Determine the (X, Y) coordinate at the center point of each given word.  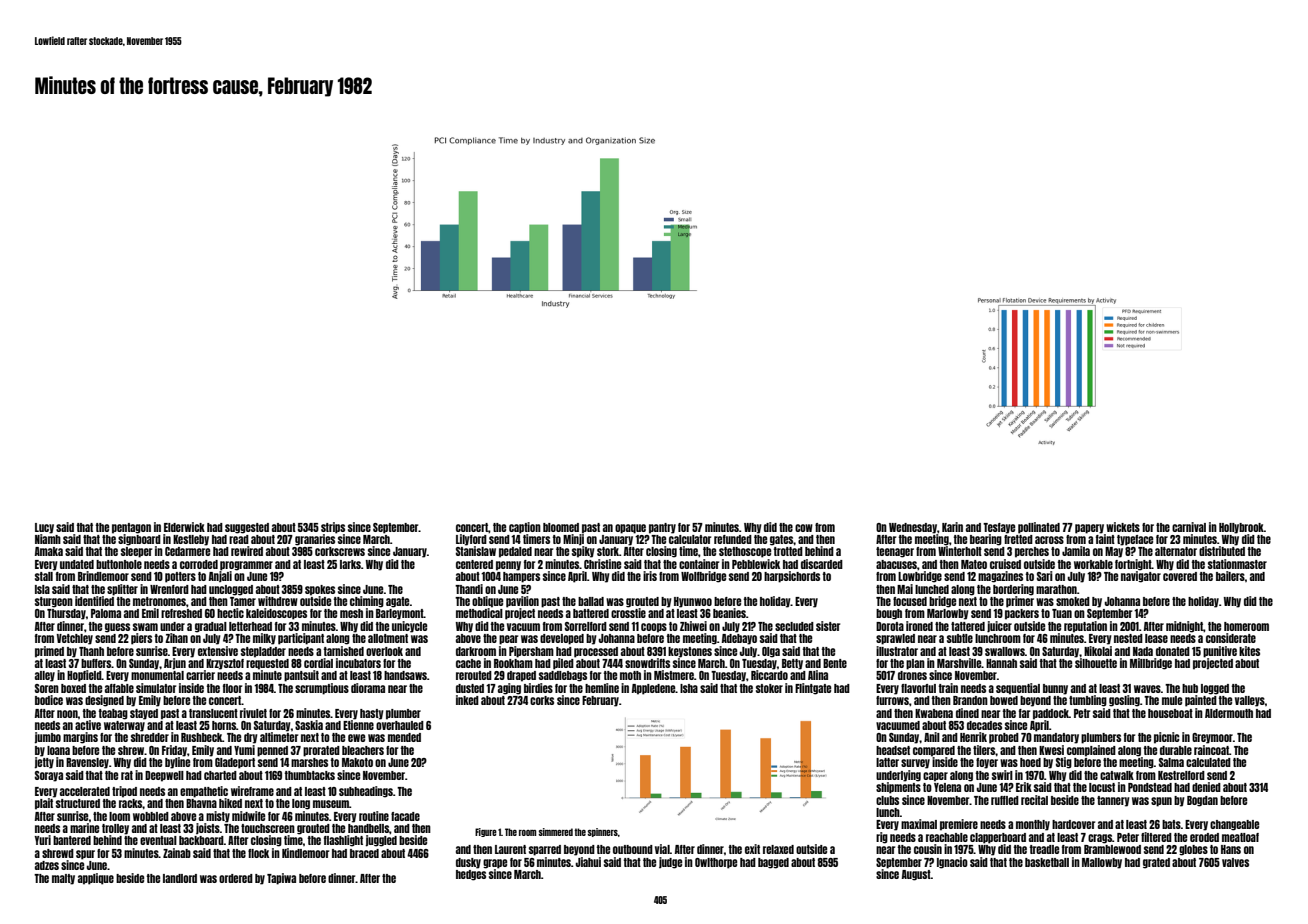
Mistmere (674, 675)
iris (650, 576)
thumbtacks (309, 775)
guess (117, 628)
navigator (1141, 577)
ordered (236, 878)
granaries (315, 540)
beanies (729, 613)
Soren (47, 688)
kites (1249, 651)
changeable (1234, 825)
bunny (1055, 689)
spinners (603, 832)
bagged (773, 863)
